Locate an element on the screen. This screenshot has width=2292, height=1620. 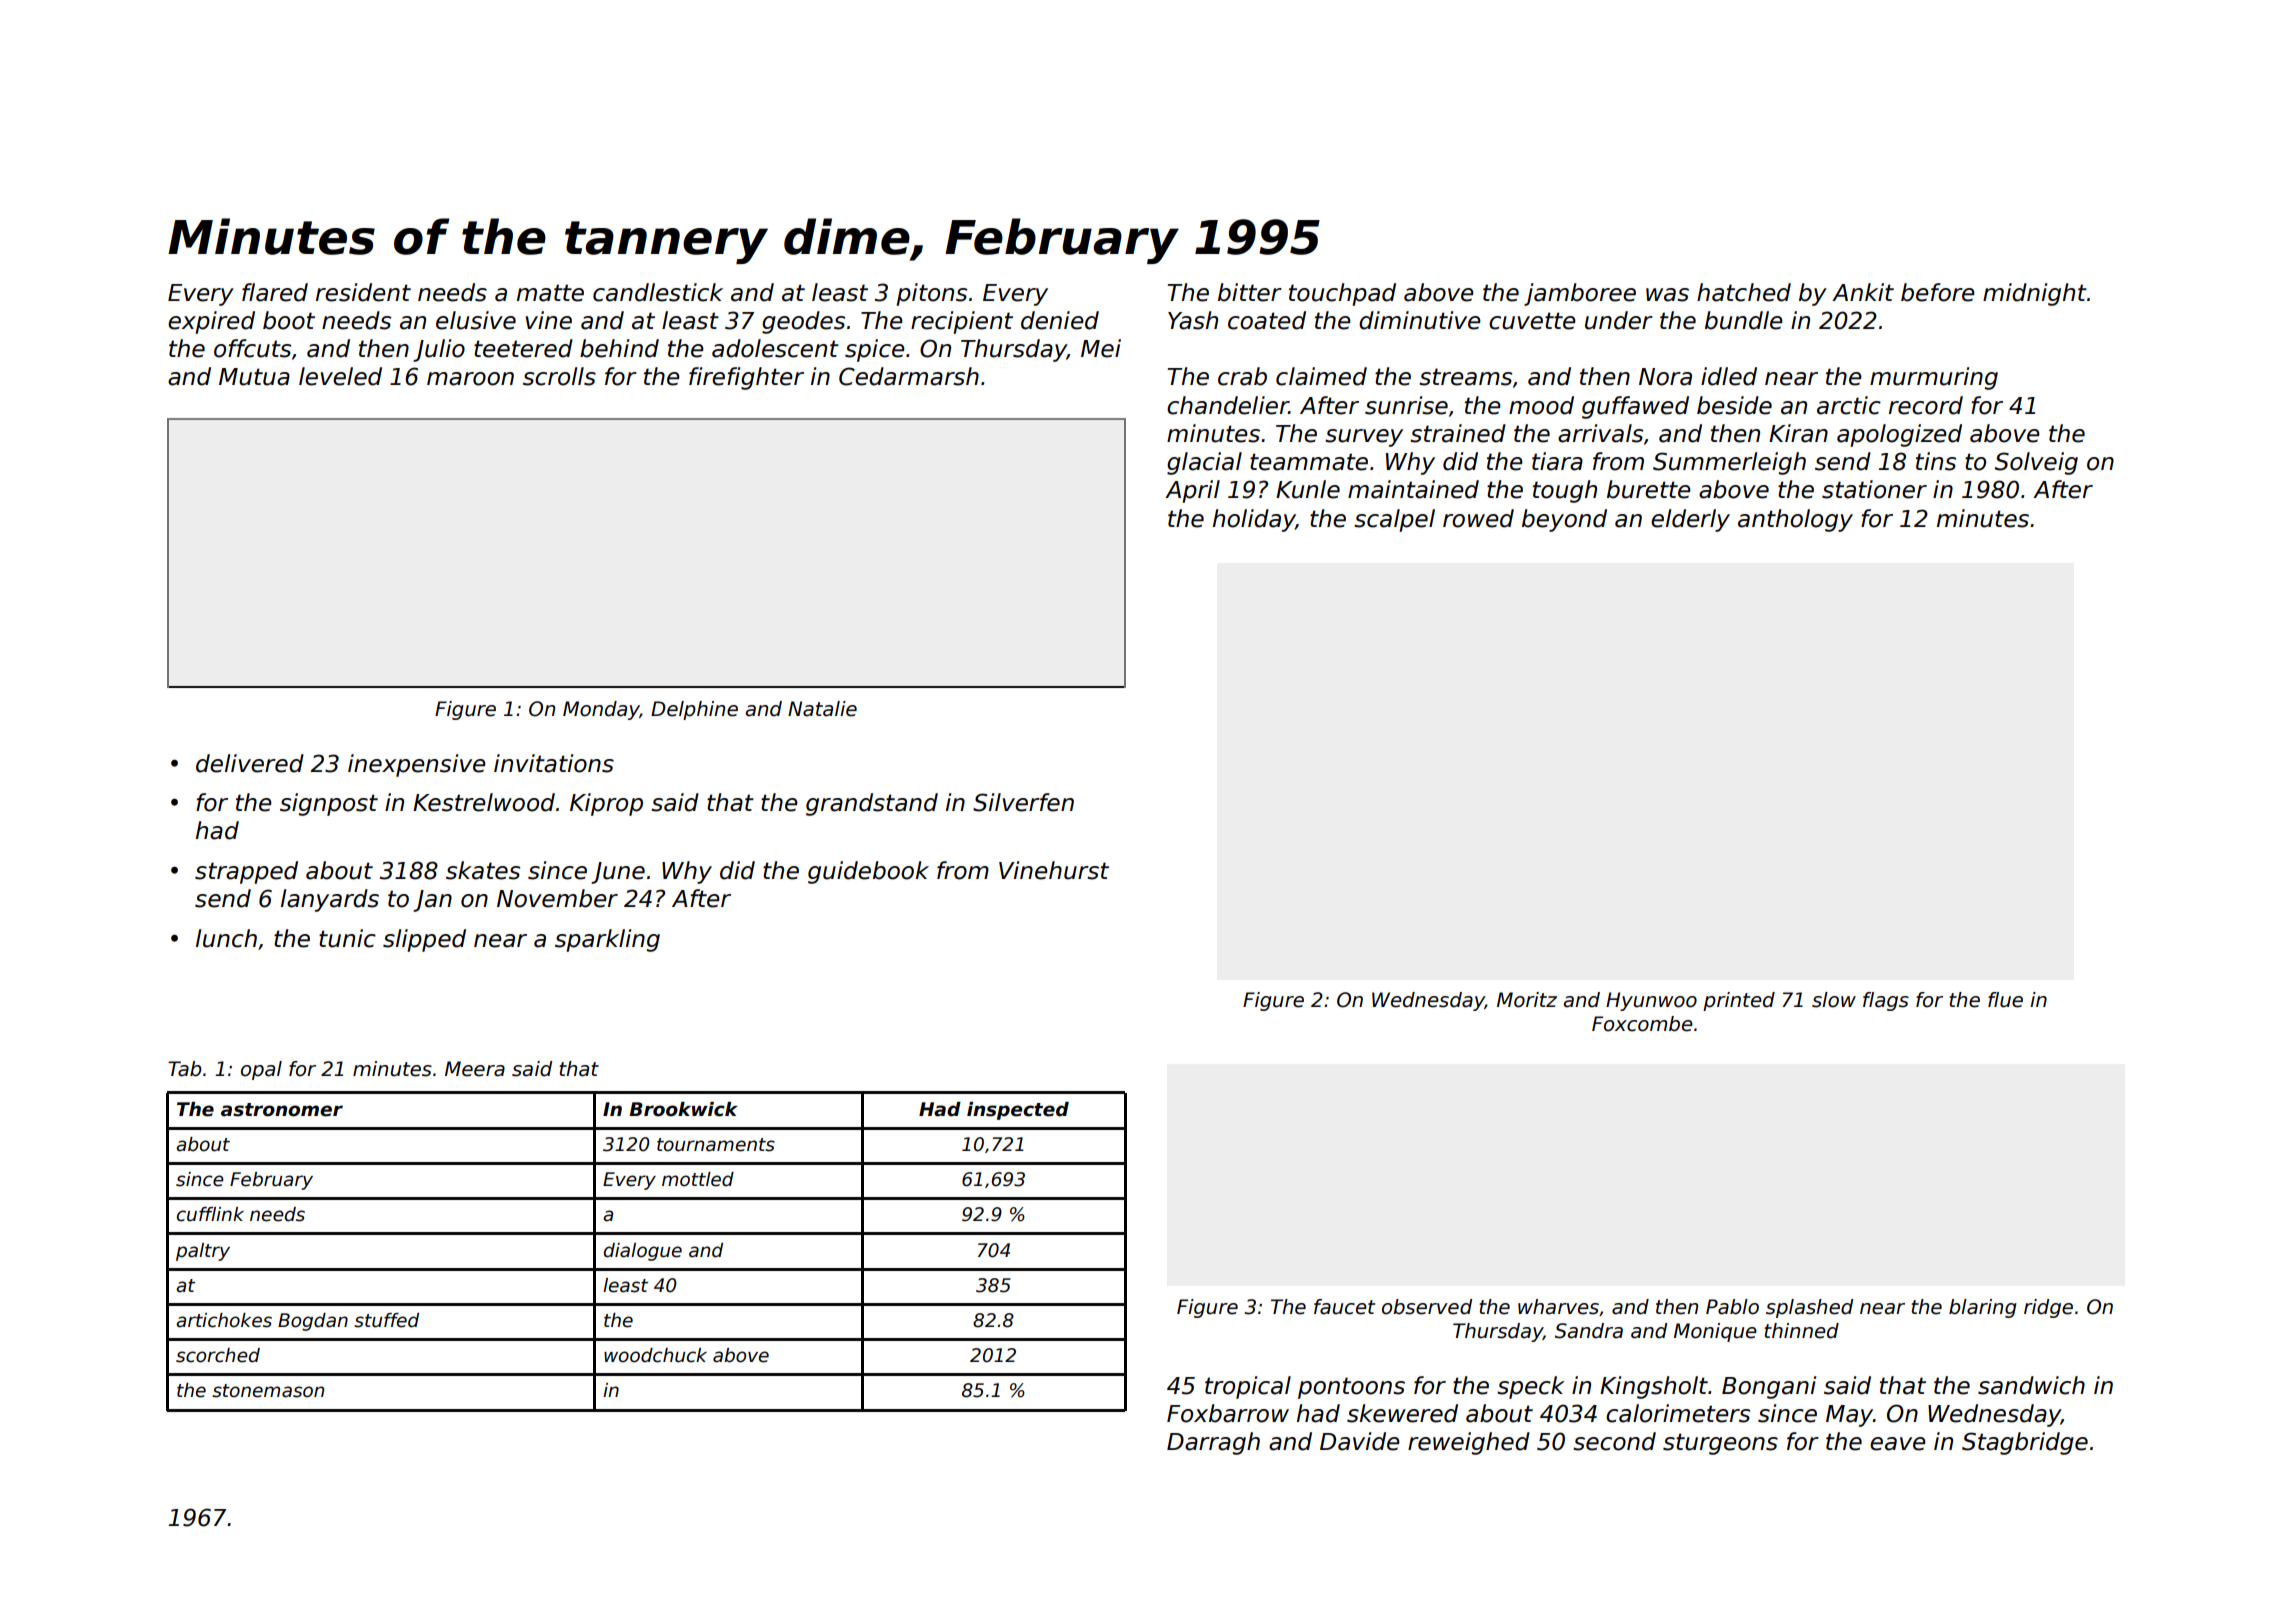
scrolls is located at coordinates (559, 376).
